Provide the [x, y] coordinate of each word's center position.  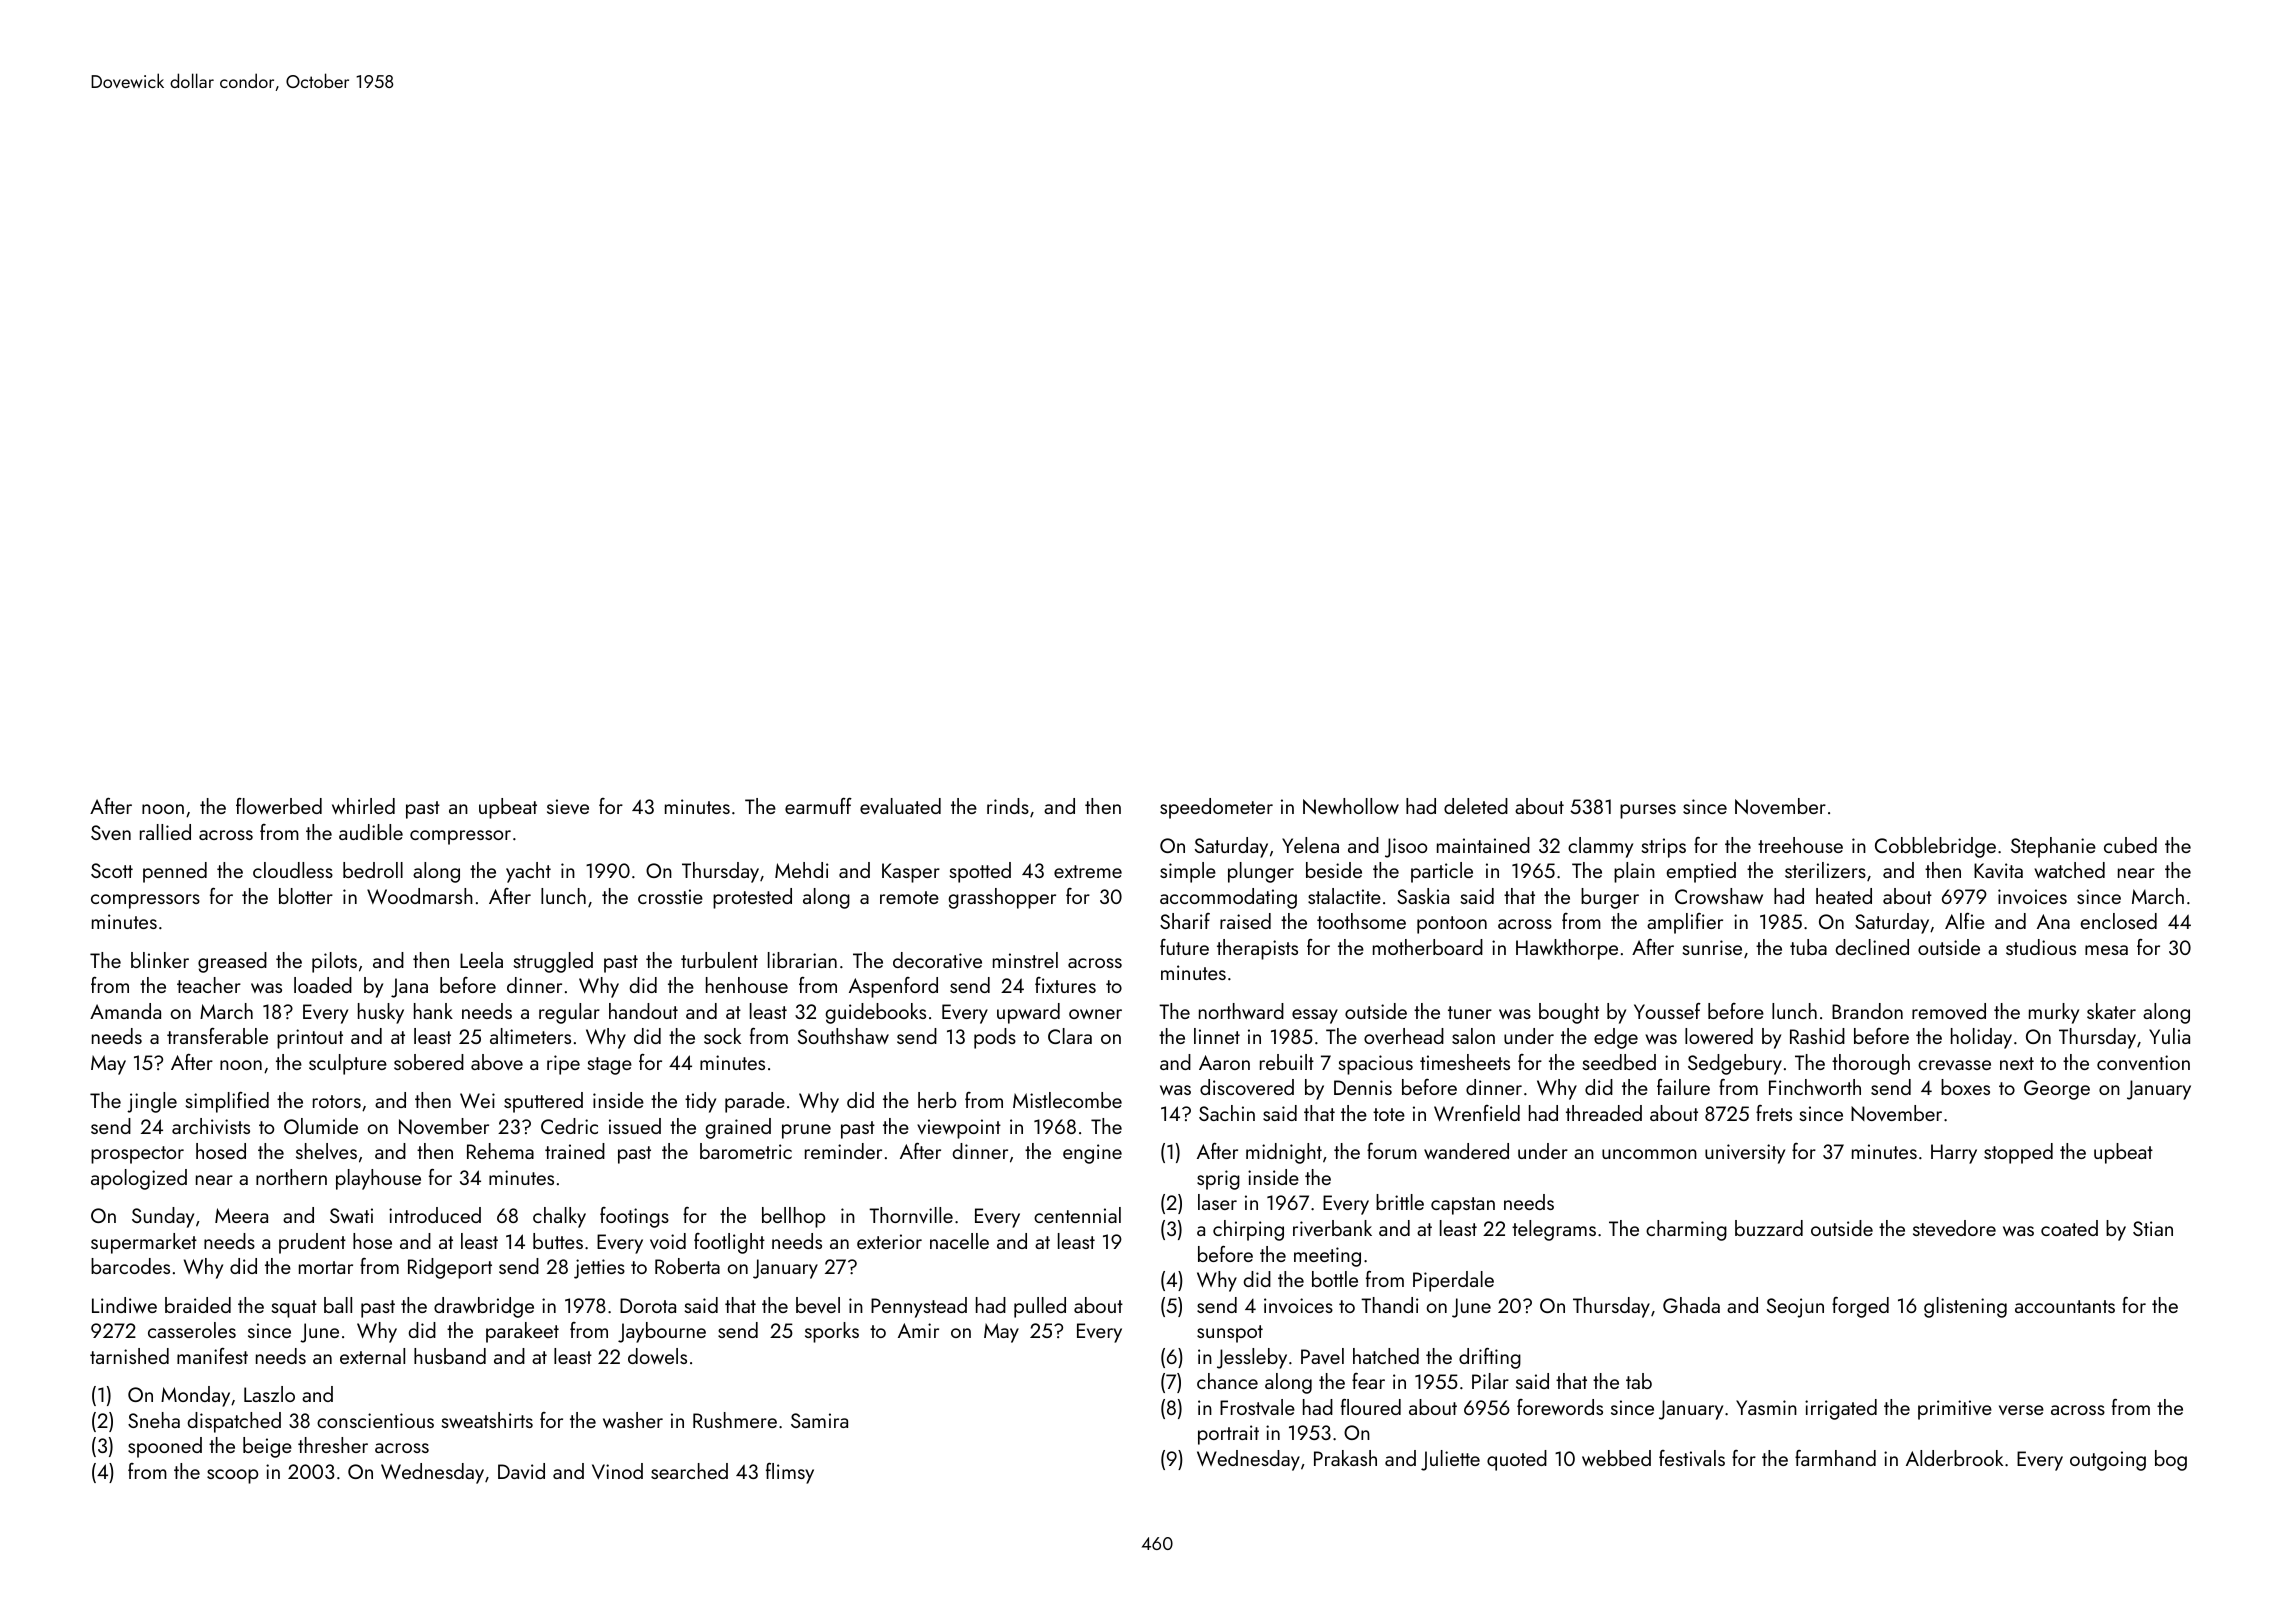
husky [381, 1013]
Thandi [1390, 1305]
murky [2054, 1013]
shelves [326, 1151]
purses [1648, 811]
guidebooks [876, 1013]
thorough [1871, 1064]
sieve [568, 806]
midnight [1284, 1153]
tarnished [129, 1356]
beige [267, 1447]
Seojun [1795, 1308]
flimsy [790, 1473]
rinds [1008, 806]
